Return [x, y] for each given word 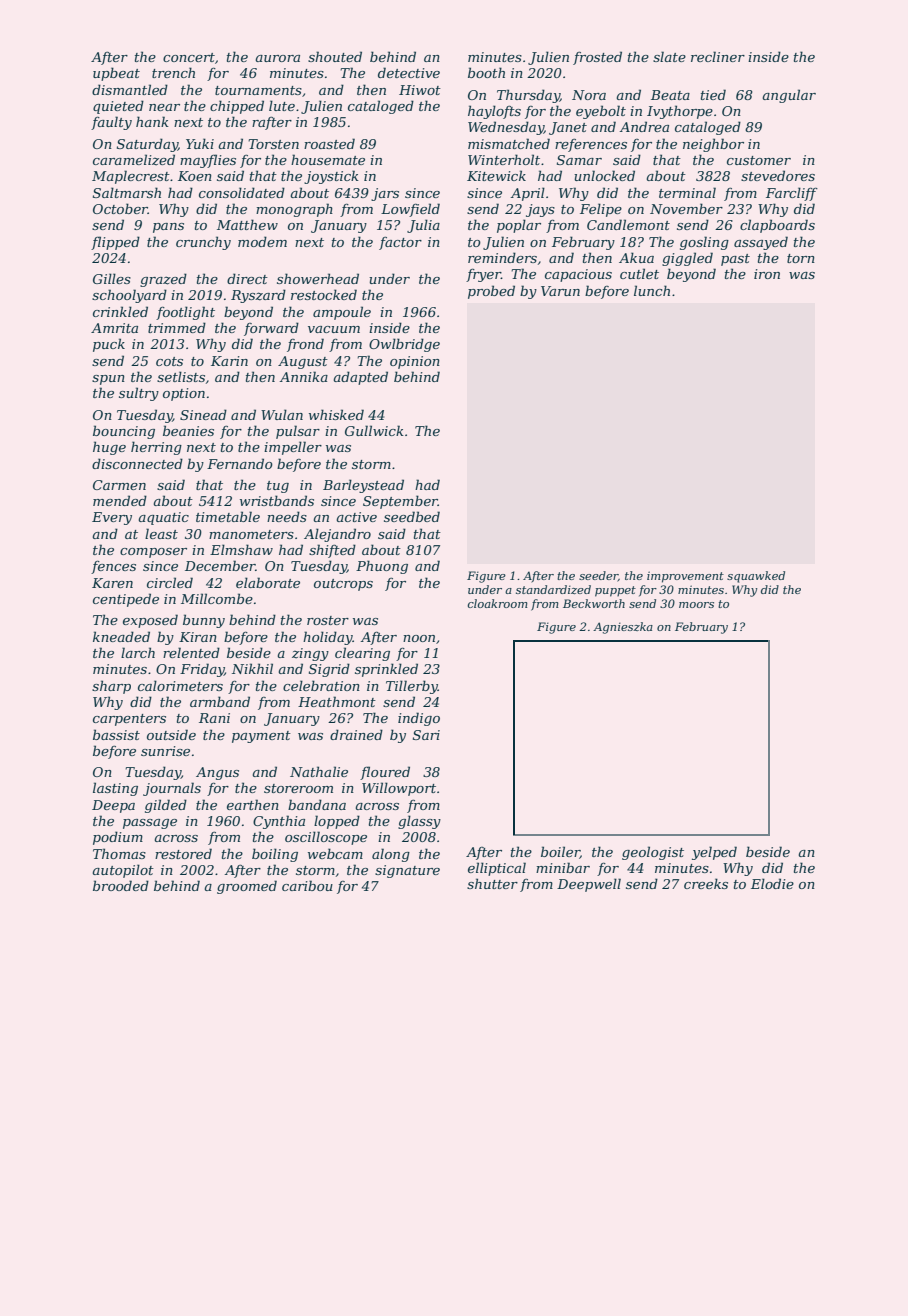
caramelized [134, 160]
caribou [307, 885]
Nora [589, 95]
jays [540, 210]
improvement [685, 577]
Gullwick [374, 430]
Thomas [119, 853]
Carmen [119, 485]
